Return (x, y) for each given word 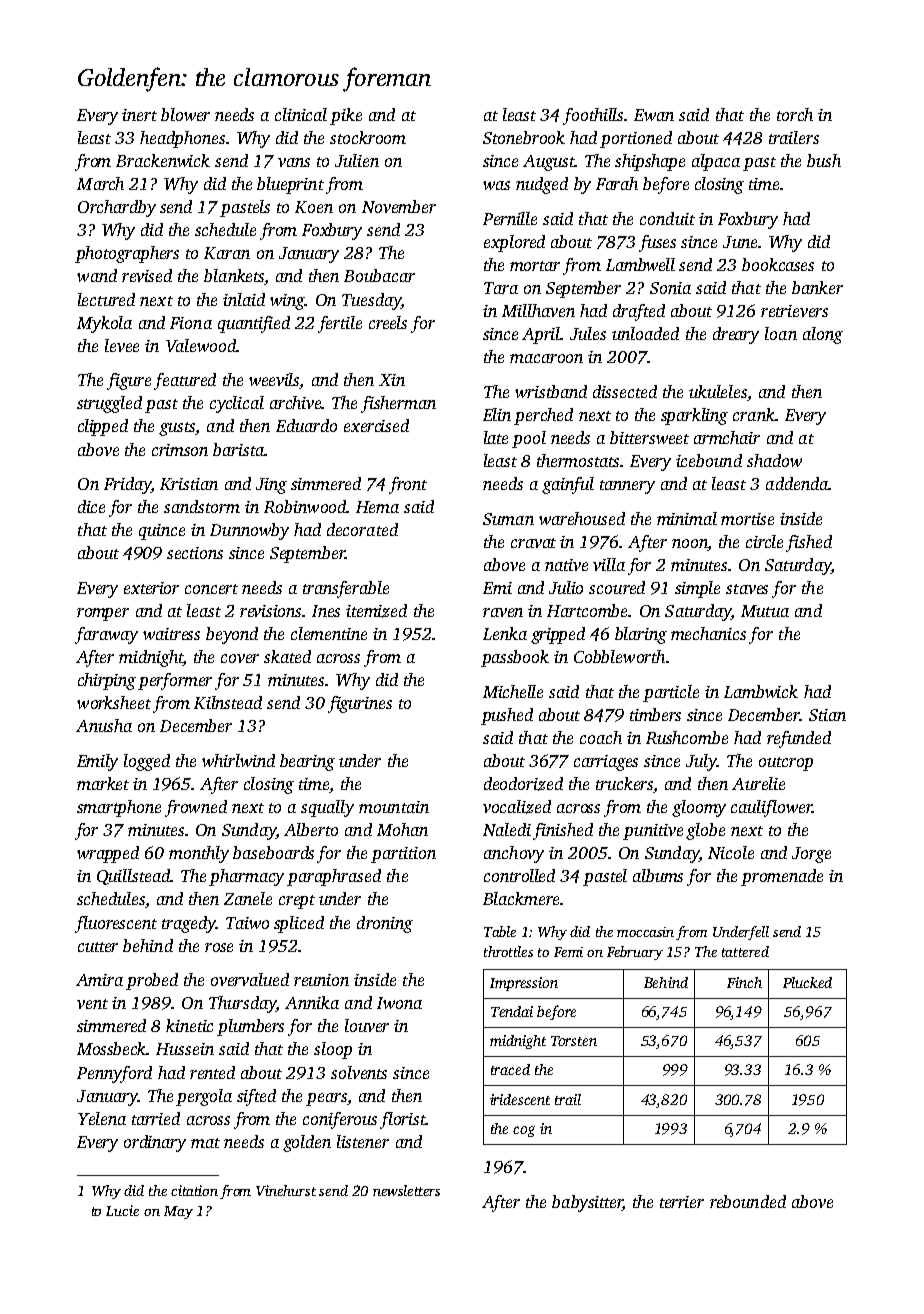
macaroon (546, 358)
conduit (667, 218)
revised (147, 275)
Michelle (513, 691)
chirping (107, 681)
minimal (687, 518)
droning (385, 924)
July (701, 762)
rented (212, 1072)
